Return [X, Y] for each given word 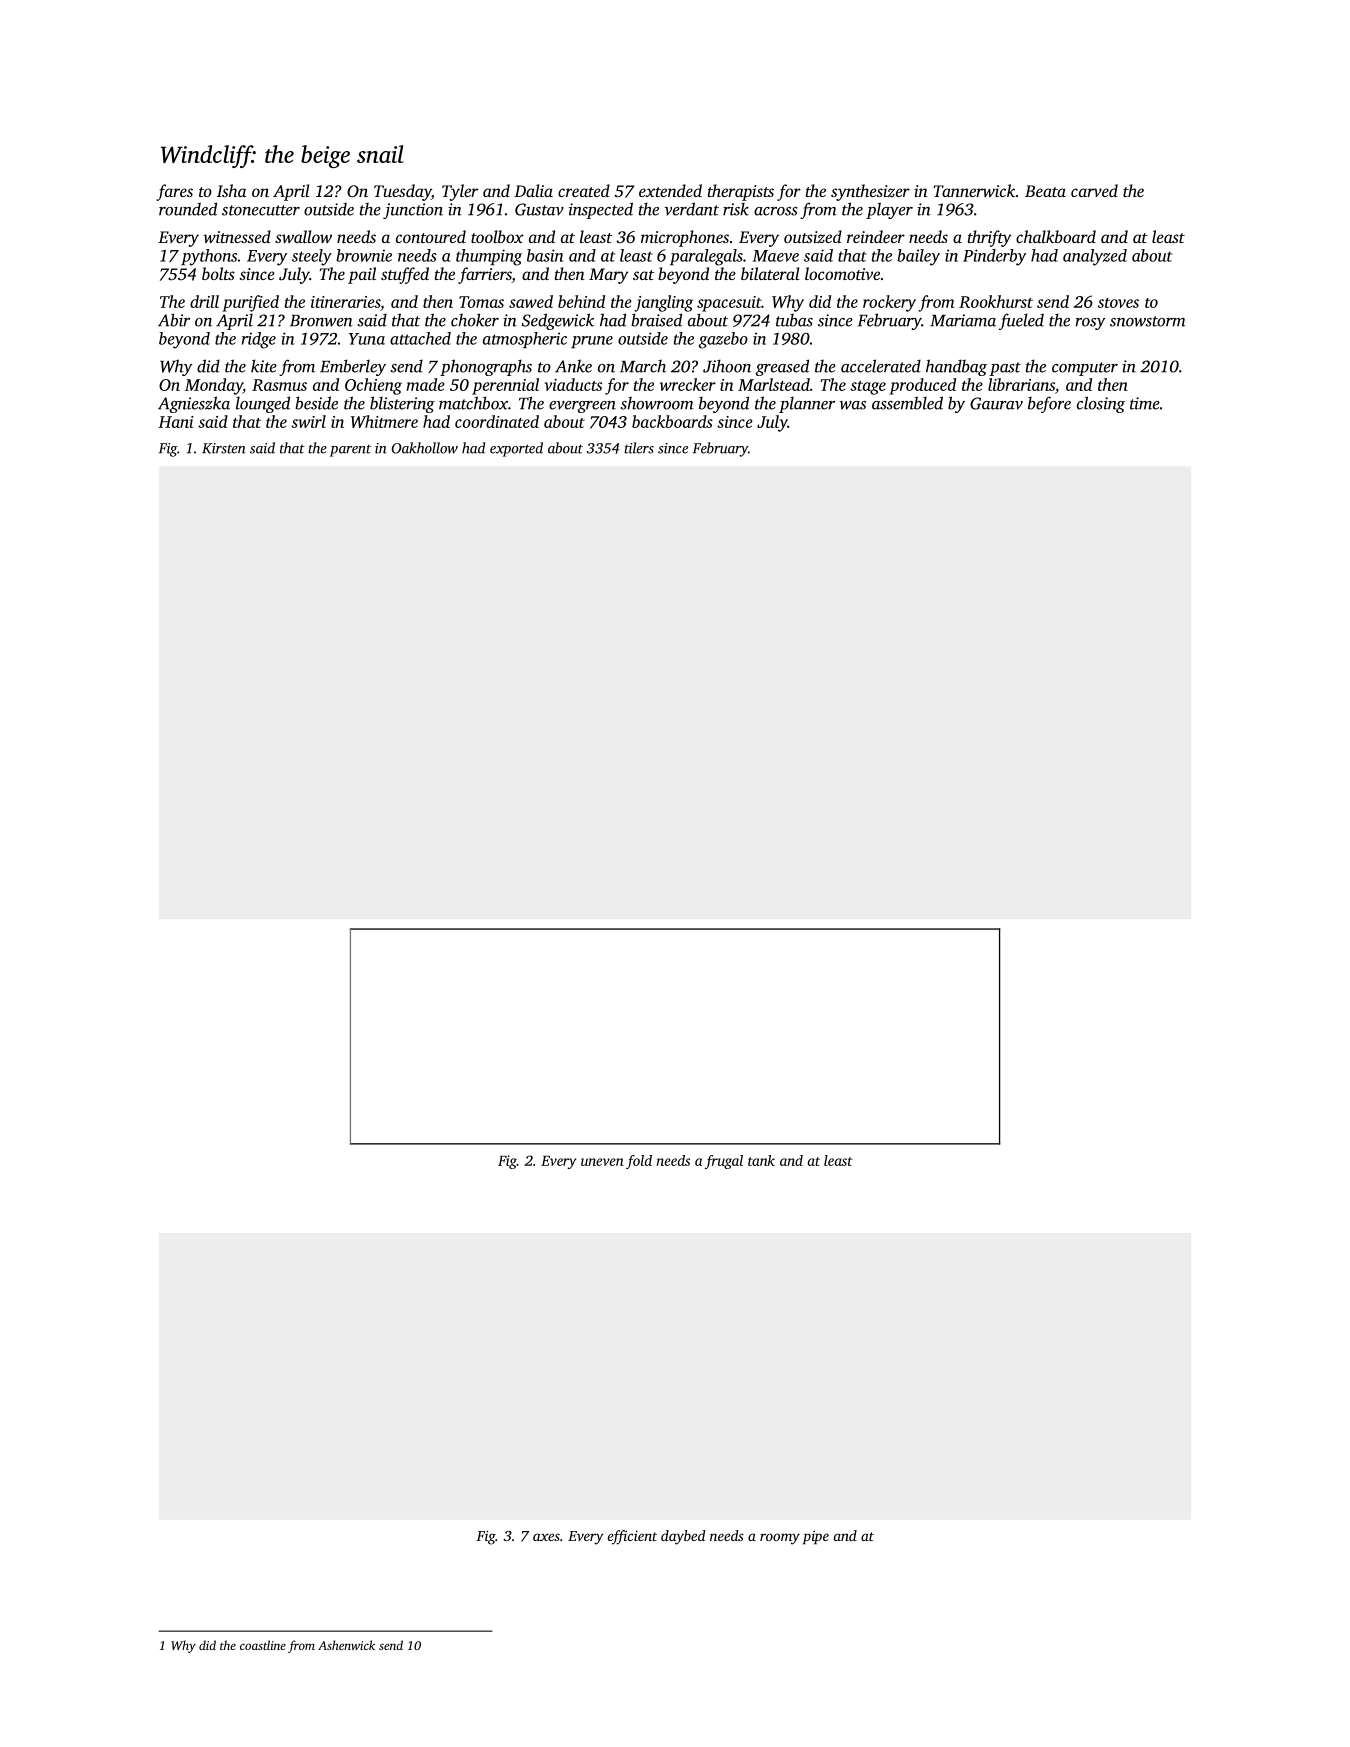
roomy [780, 1539]
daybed [683, 1537]
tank [761, 1160]
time [1145, 403]
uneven [602, 1162]
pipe [816, 1537]
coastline [263, 1645]
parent [350, 451]
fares [175, 192]
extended [670, 190]
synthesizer [870, 192]
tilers [639, 448]
